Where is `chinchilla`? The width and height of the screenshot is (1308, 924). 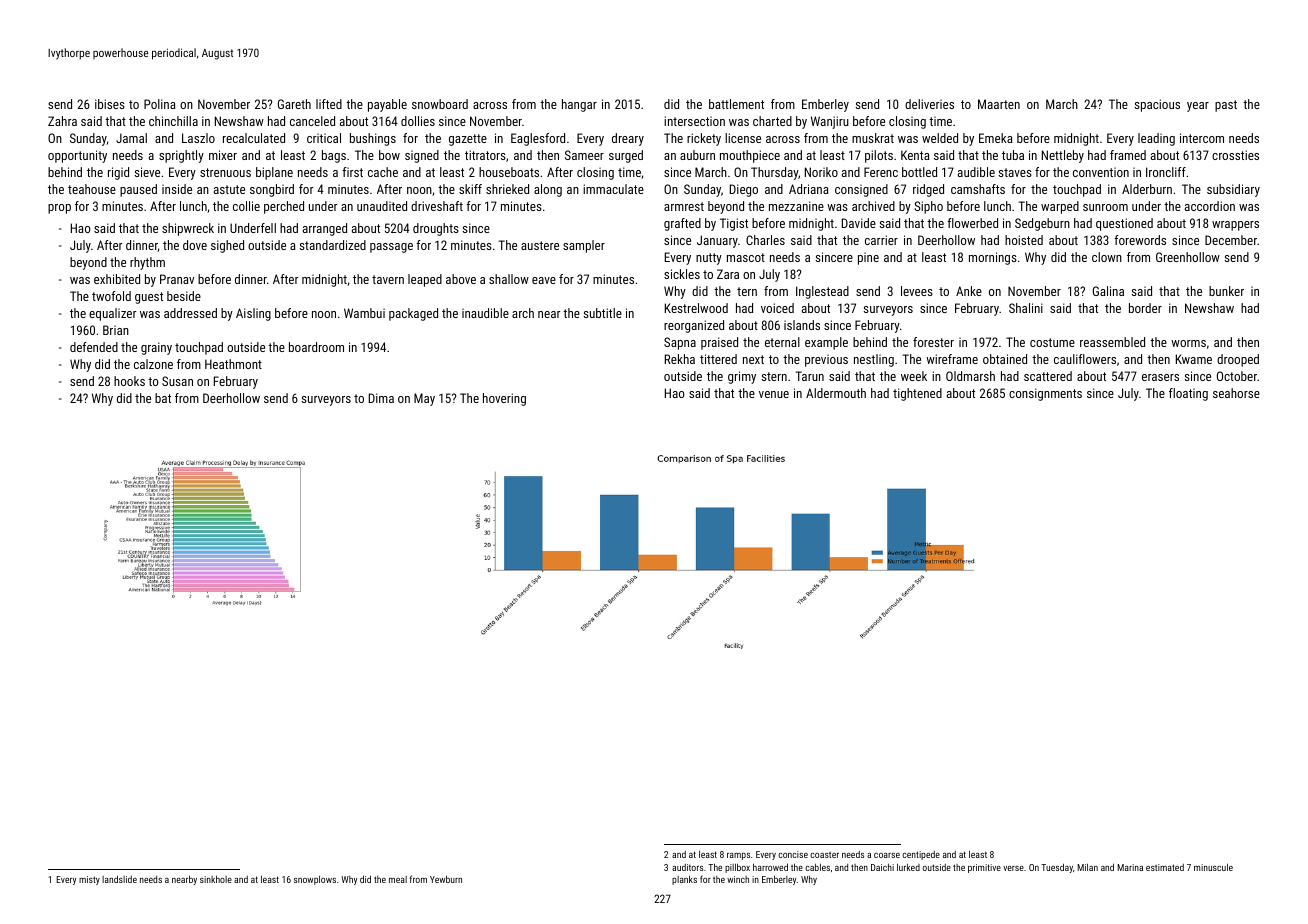
chinchilla is located at coordinates (173, 121).
